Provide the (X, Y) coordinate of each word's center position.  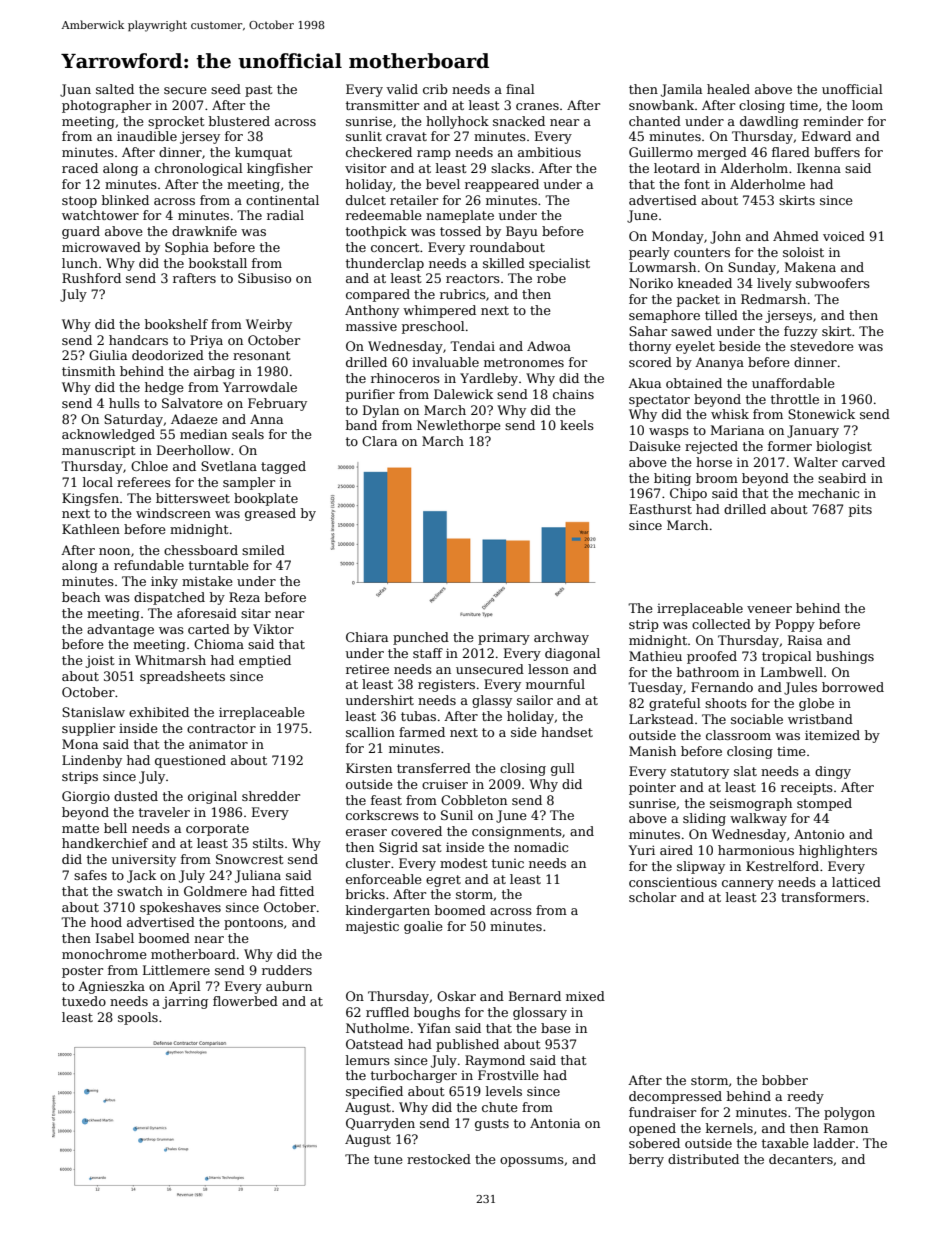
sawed (691, 331)
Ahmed (796, 236)
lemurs (368, 1060)
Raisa (805, 640)
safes (90, 875)
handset (567, 732)
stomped (824, 804)
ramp (434, 155)
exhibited (159, 712)
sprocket (176, 122)
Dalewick (463, 394)
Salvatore (192, 403)
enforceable (384, 879)
